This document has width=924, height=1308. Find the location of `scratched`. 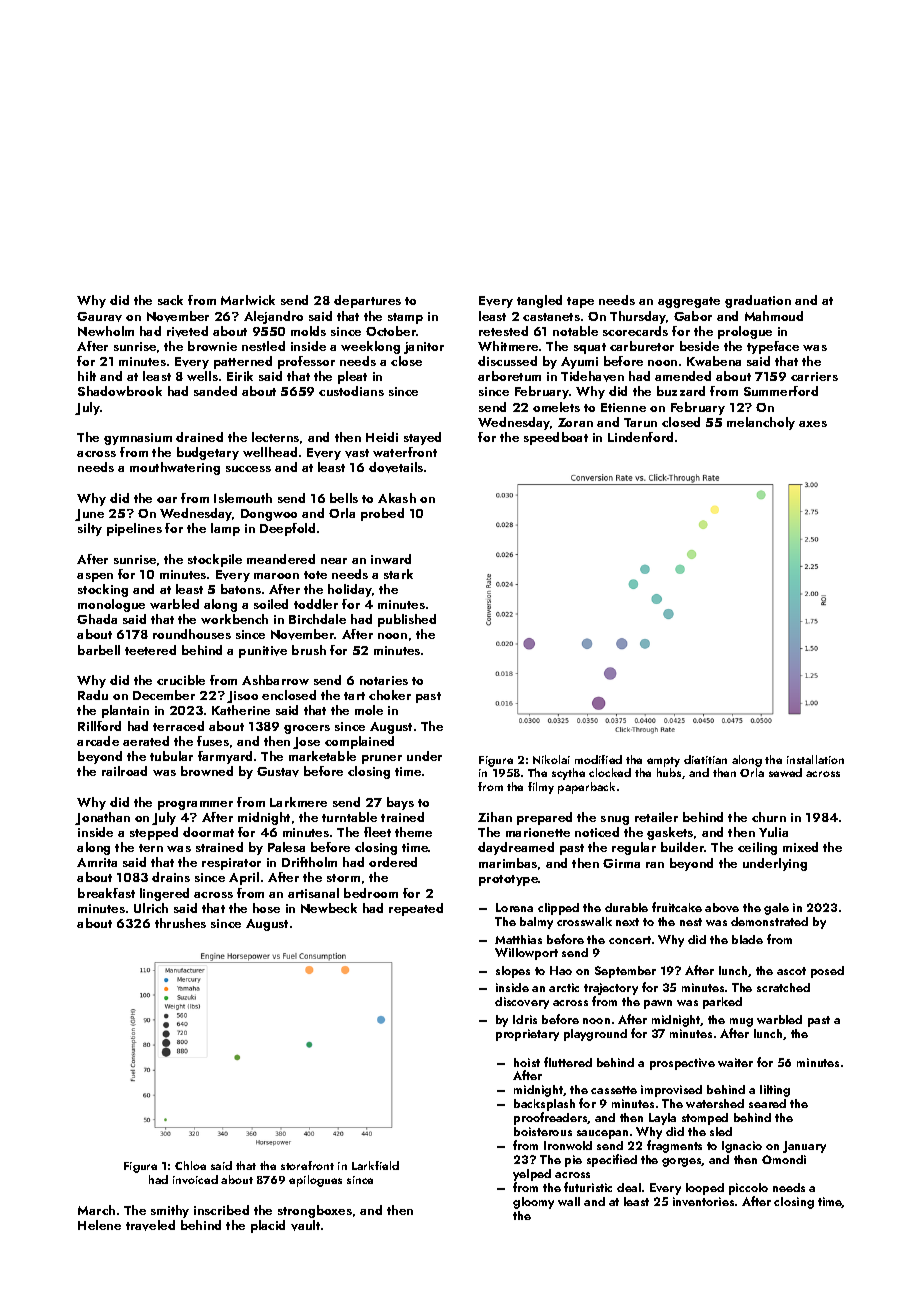

scratched is located at coordinates (783, 987).
